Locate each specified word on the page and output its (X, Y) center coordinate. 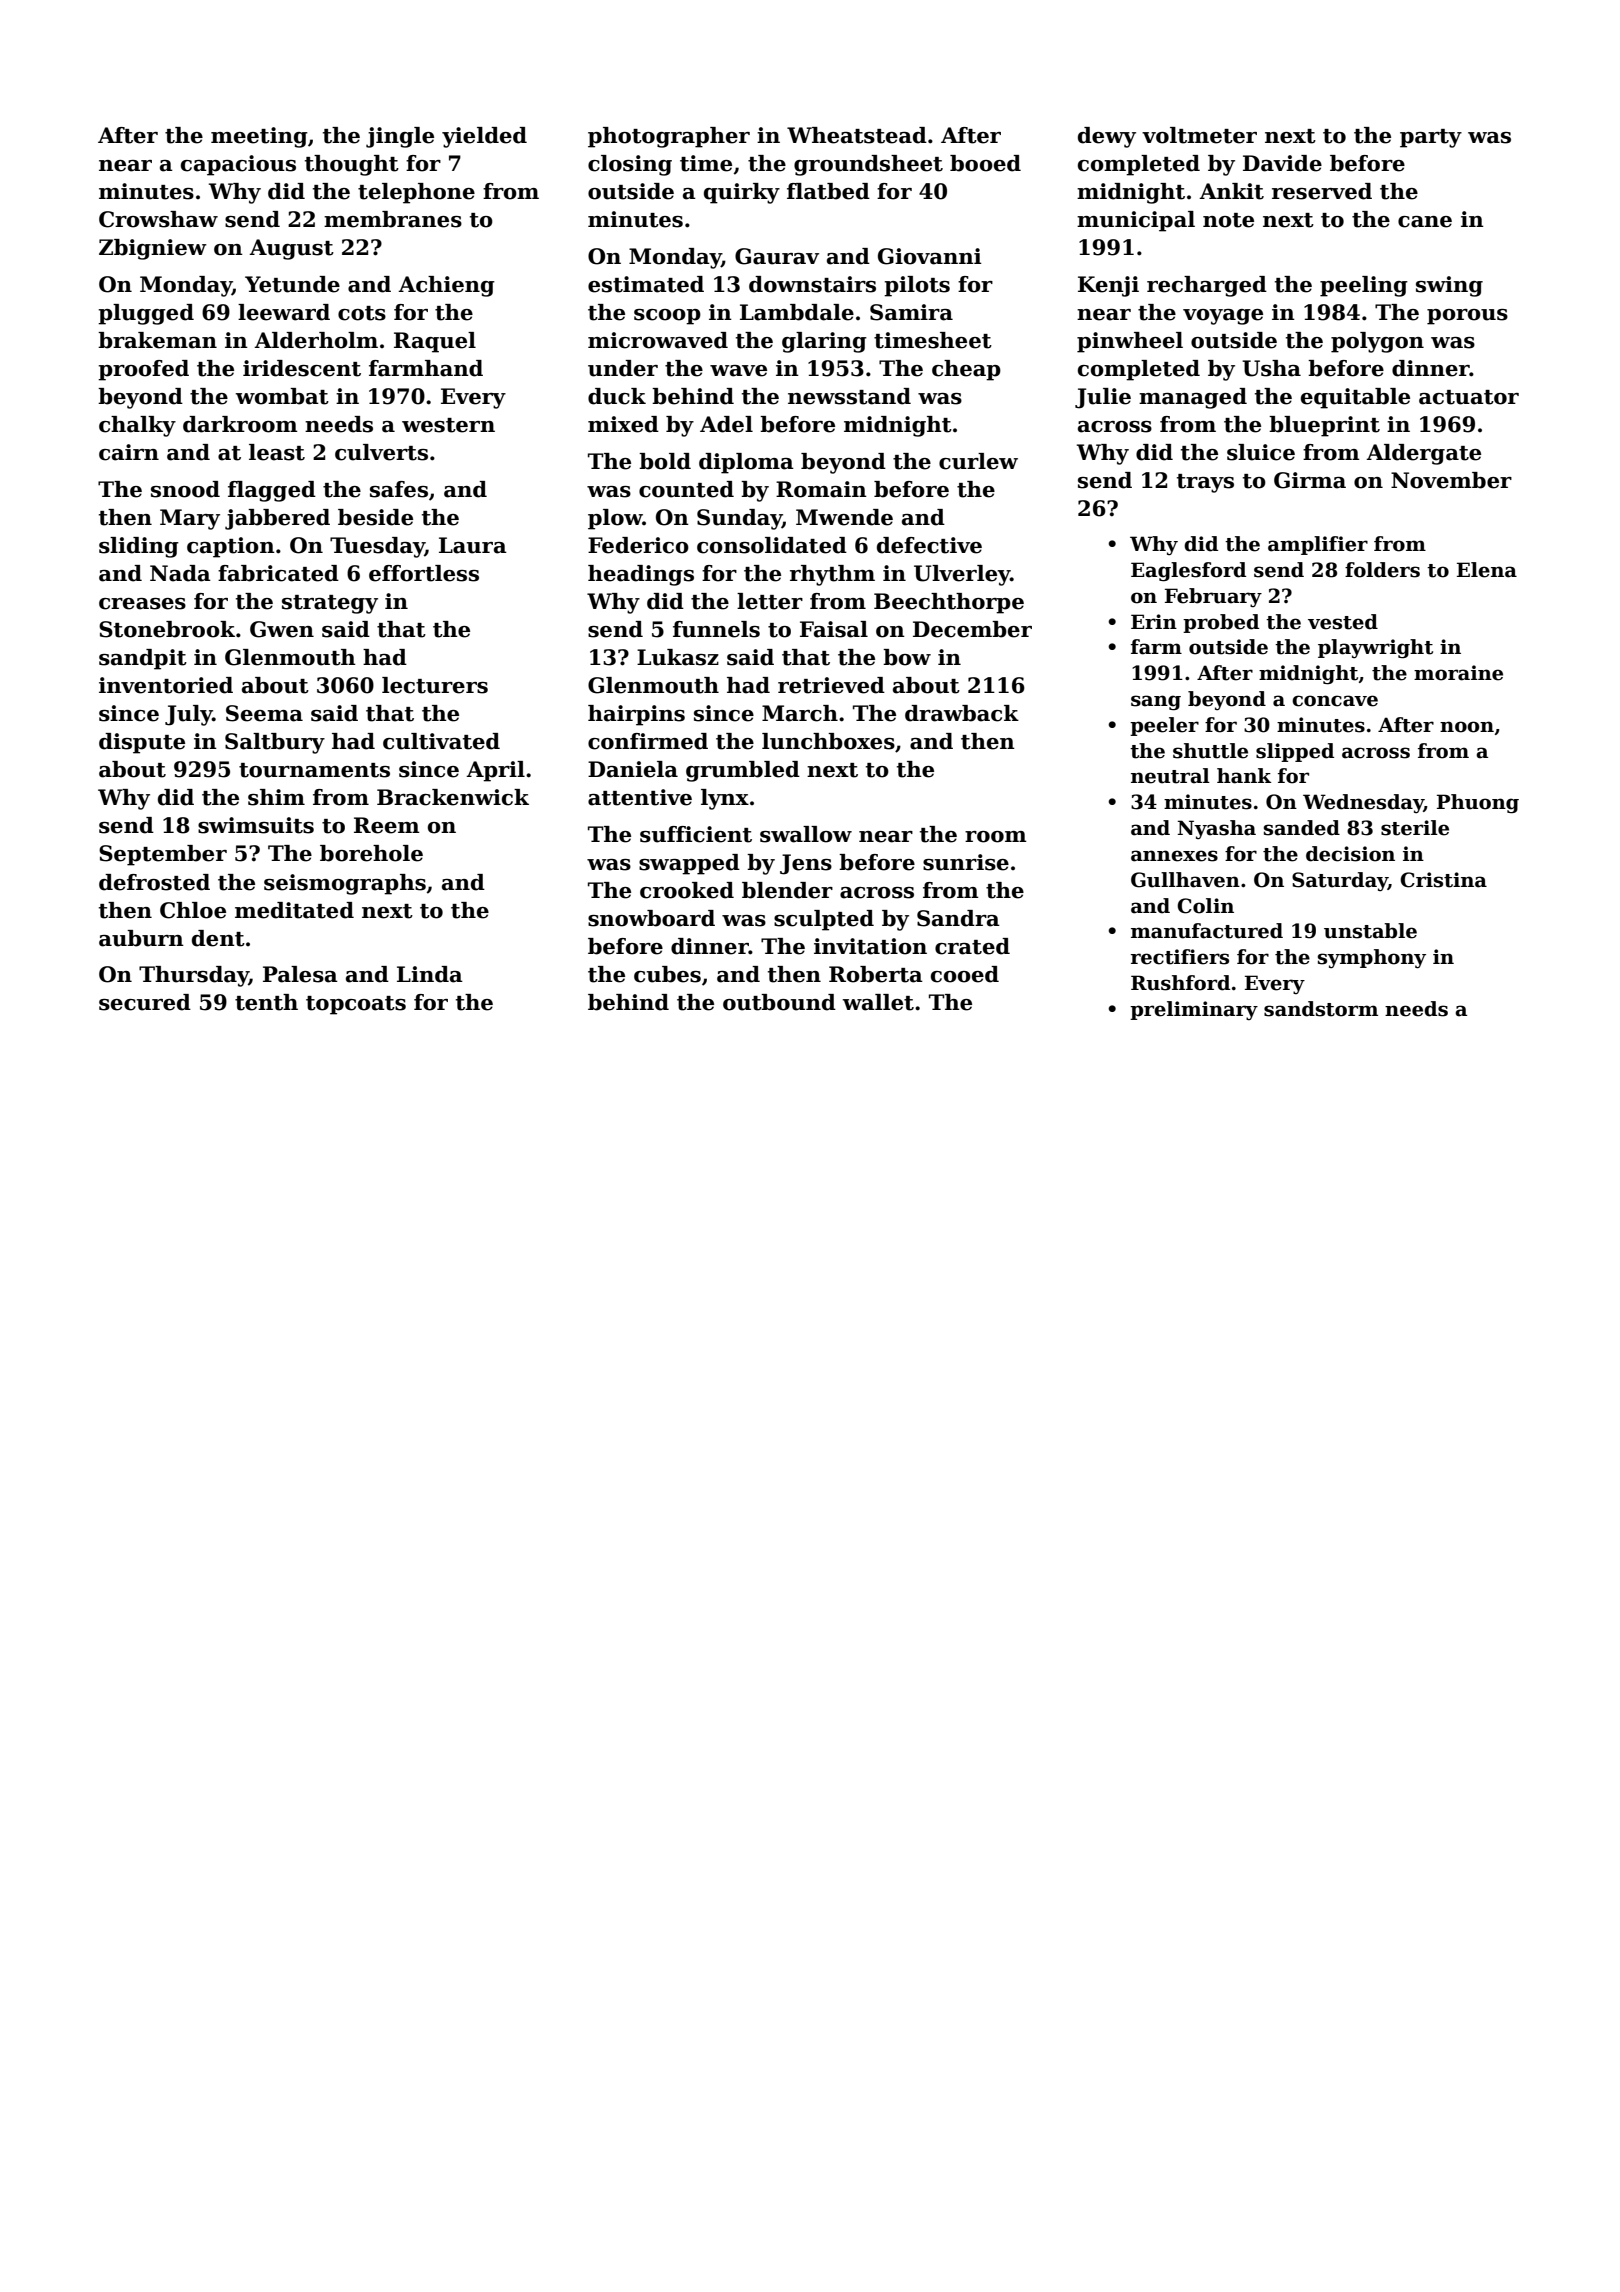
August (291, 249)
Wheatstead (857, 135)
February (1213, 597)
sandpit (143, 659)
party (1431, 138)
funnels (716, 629)
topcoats (356, 1005)
